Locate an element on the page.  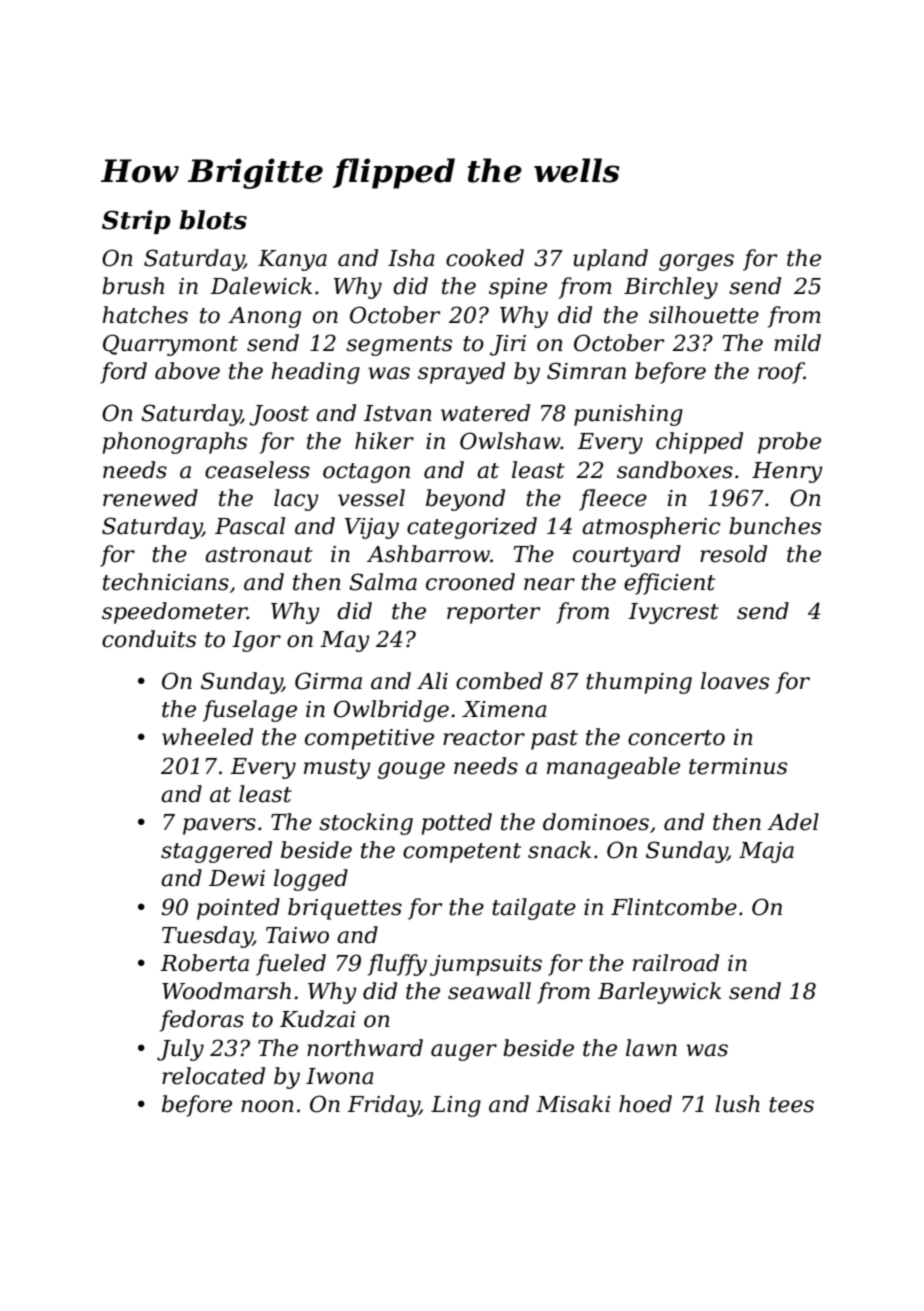
cooked is located at coordinates (485, 258).
